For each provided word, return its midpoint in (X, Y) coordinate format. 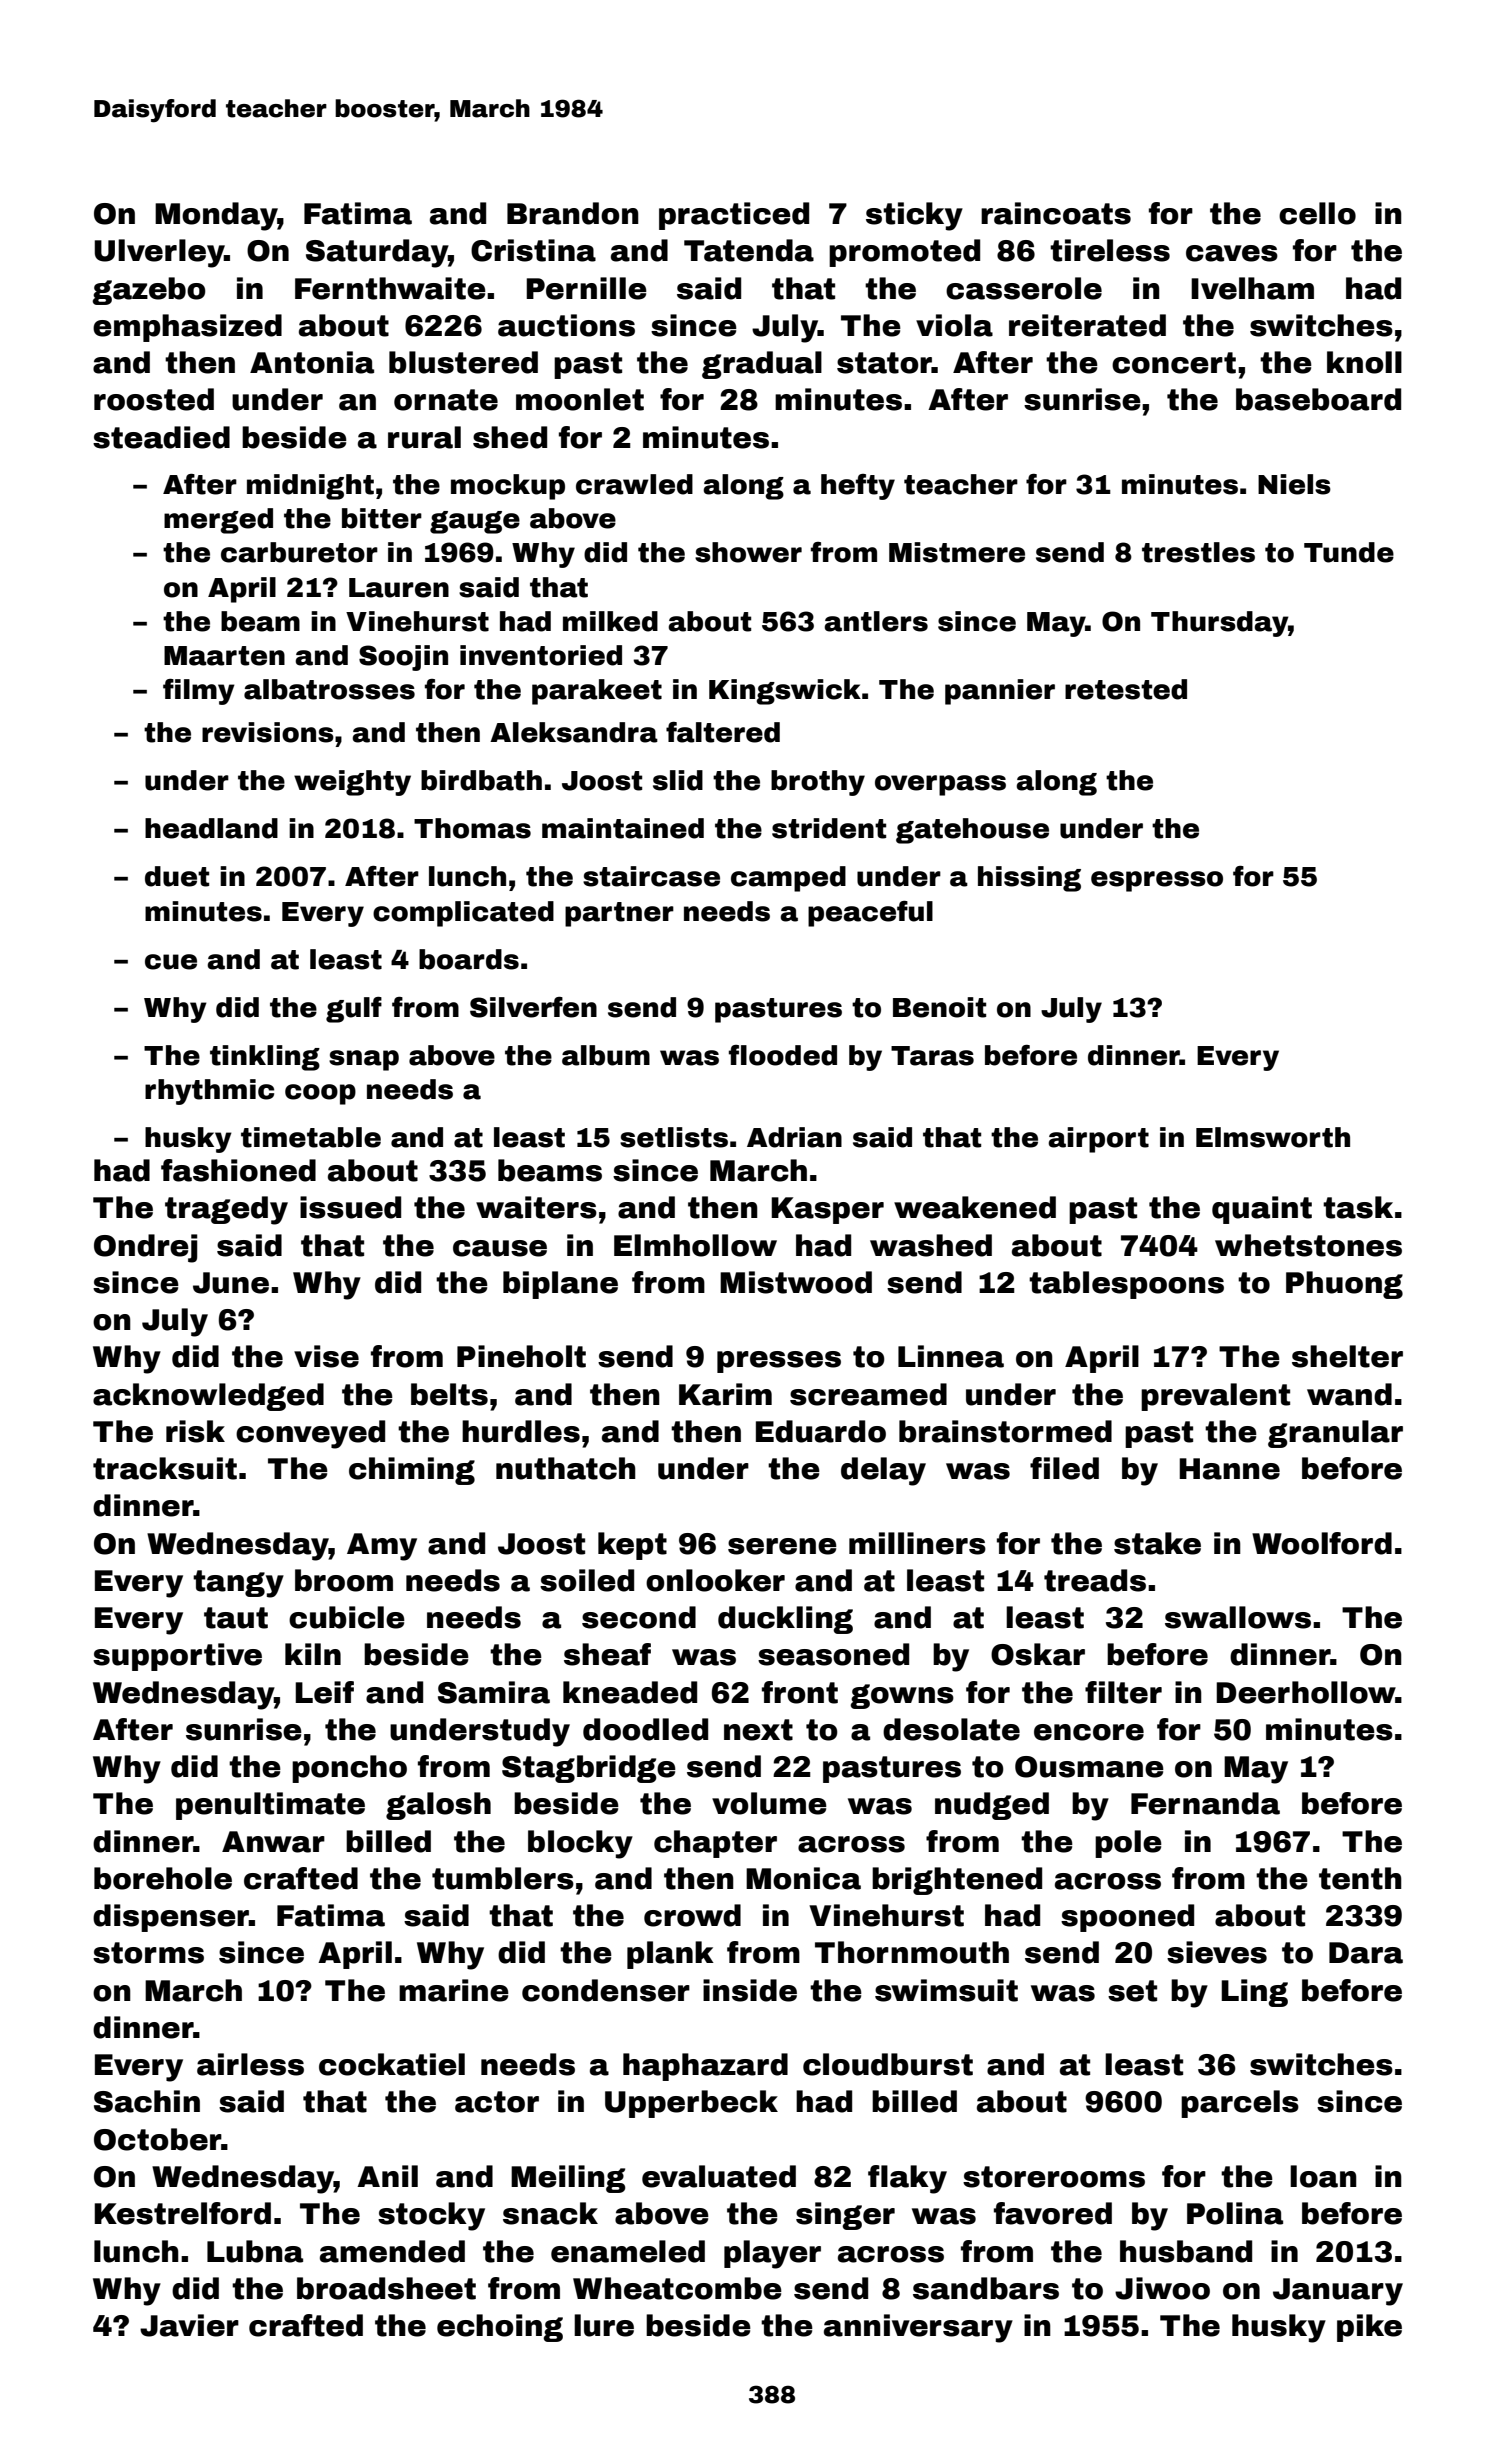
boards (469, 959)
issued (350, 1207)
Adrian (794, 1137)
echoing (500, 2328)
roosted (154, 399)
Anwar (273, 1842)
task (1358, 1207)
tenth (1360, 1878)
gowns (902, 1696)
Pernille (586, 288)
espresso (1157, 881)
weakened (975, 1207)
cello (1317, 213)
